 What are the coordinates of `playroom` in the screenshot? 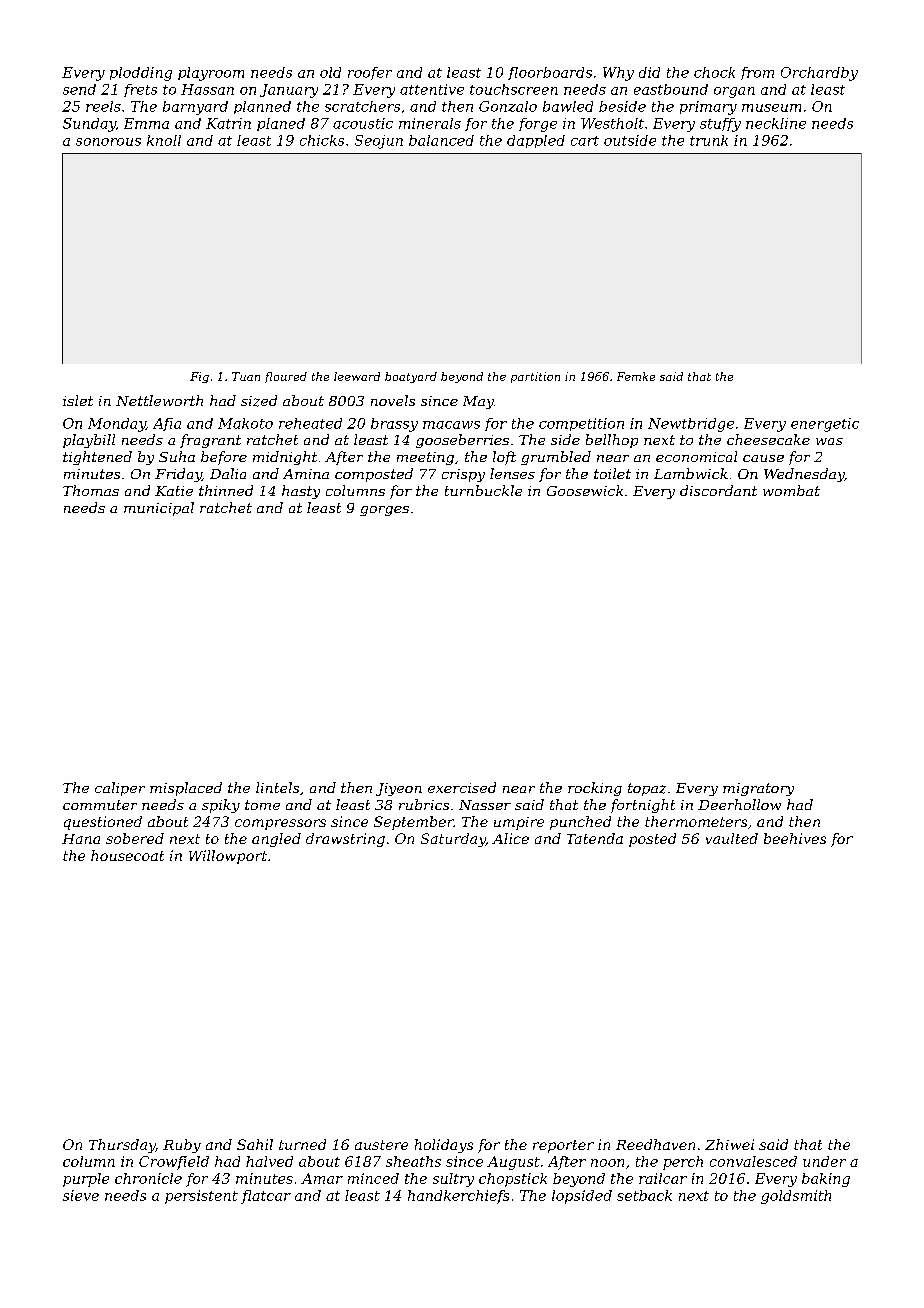 It's located at (211, 74).
